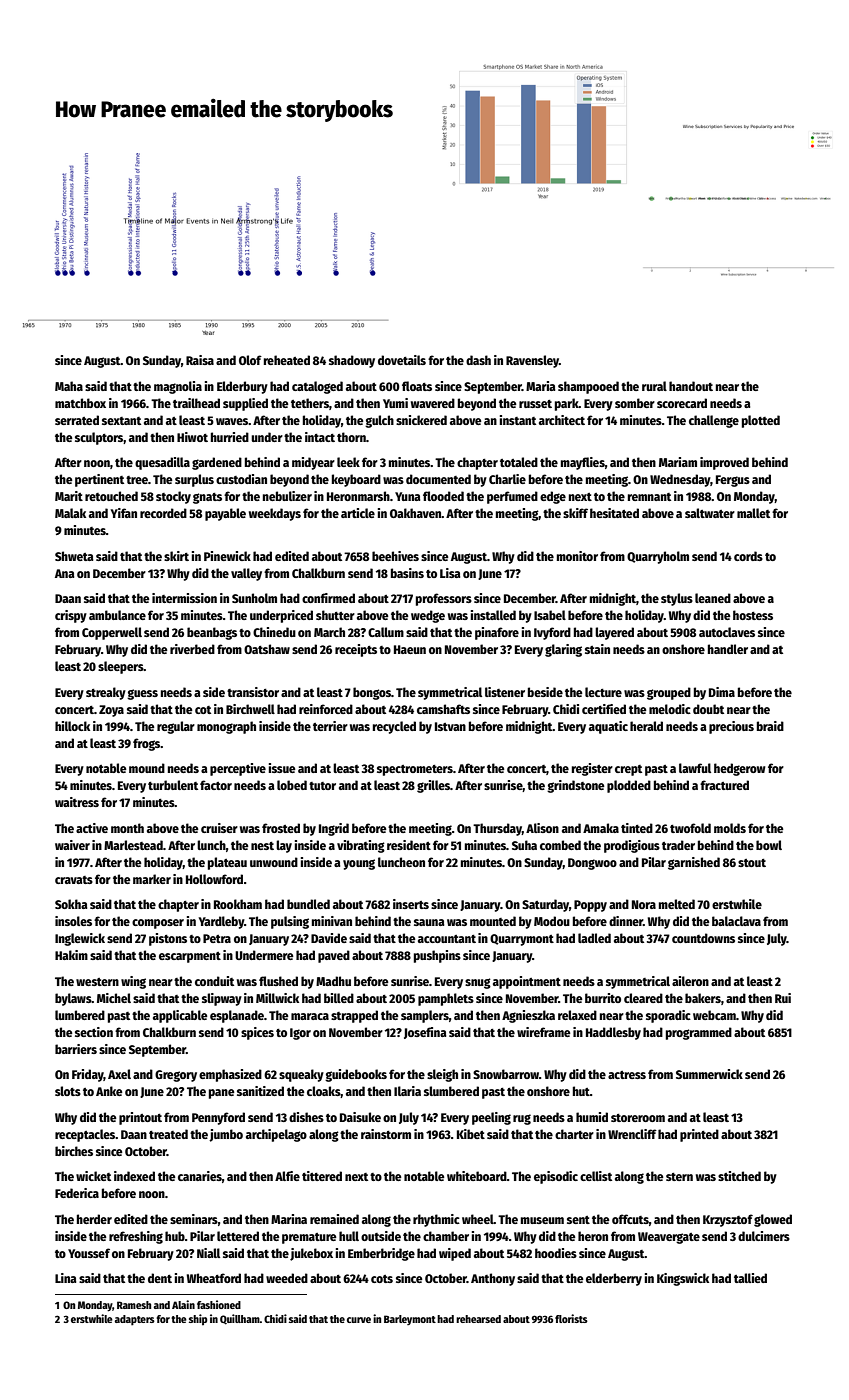  Describe the element at coordinates (301, 1075) in the document. I see `squeaky` at that location.
